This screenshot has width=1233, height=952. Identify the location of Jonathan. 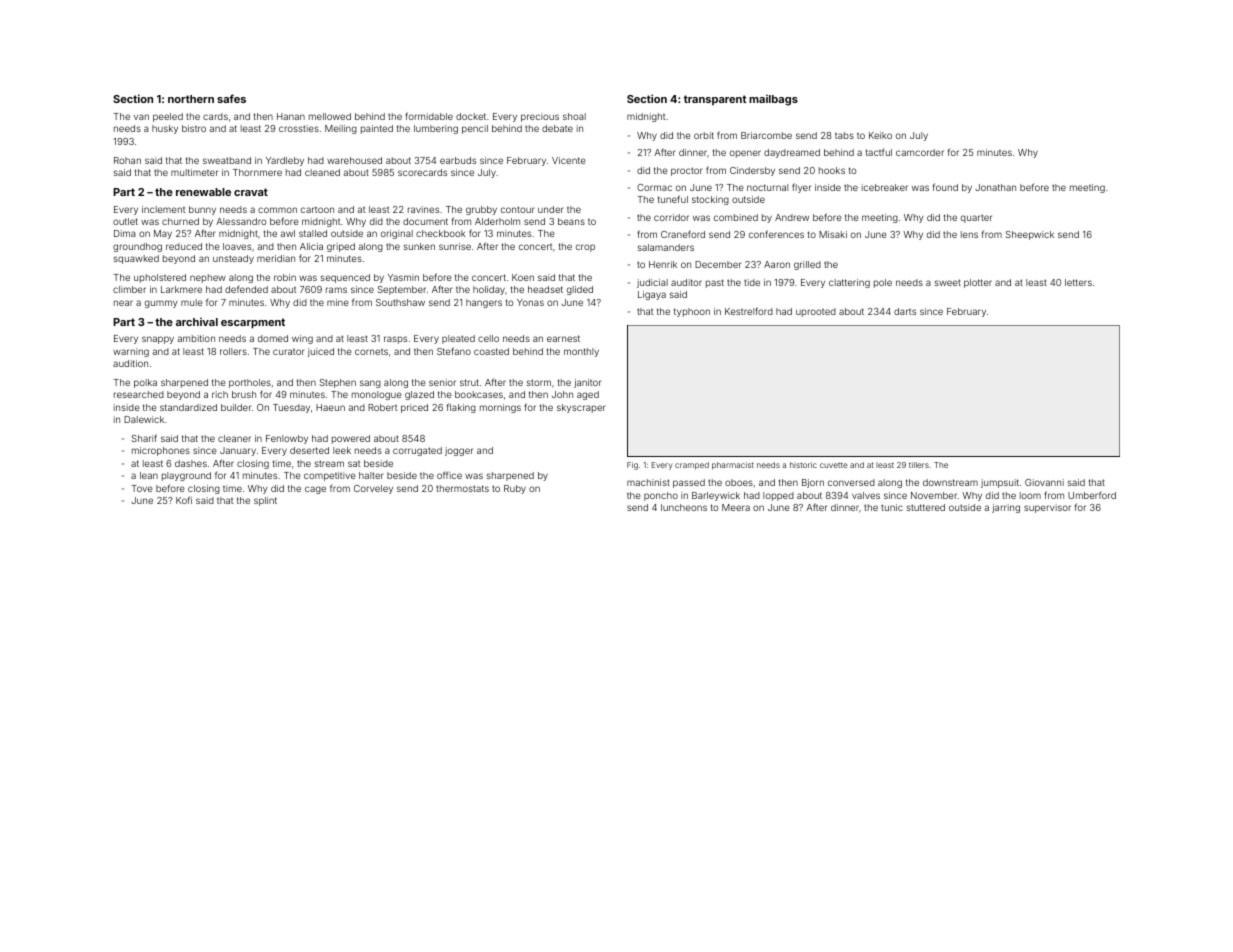
(995, 187).
